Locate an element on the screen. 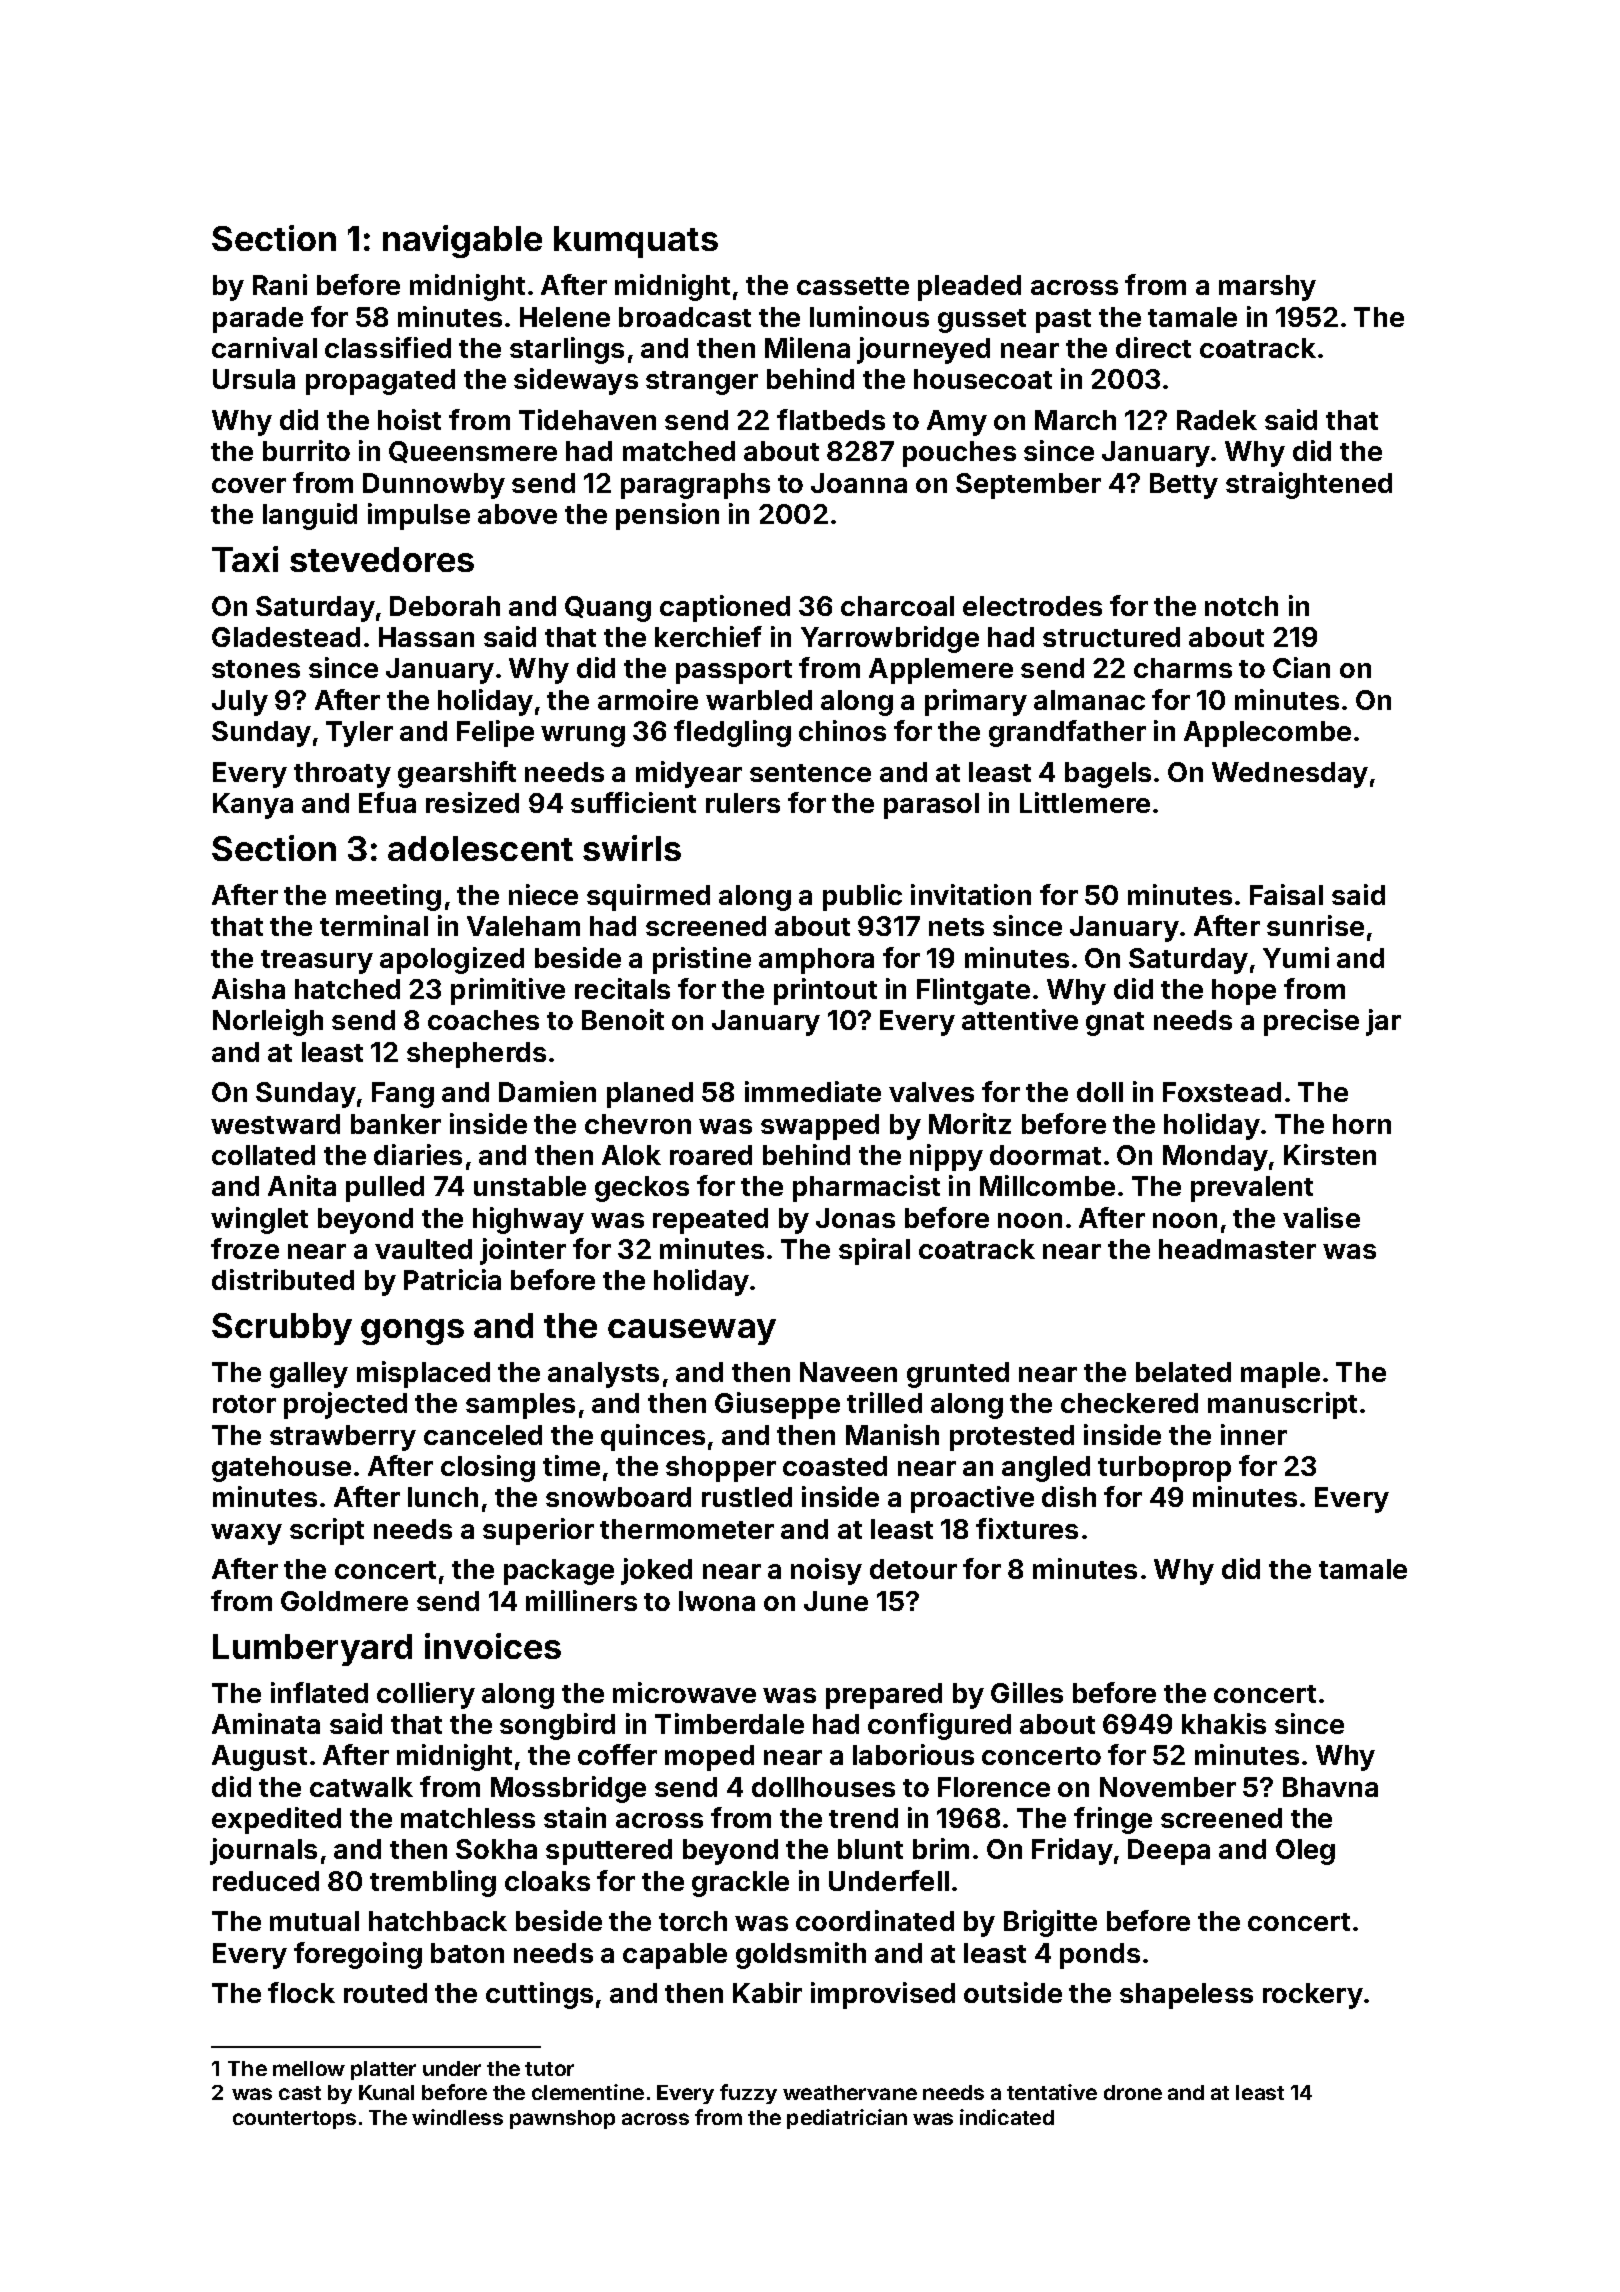  straightened is located at coordinates (1309, 485).
